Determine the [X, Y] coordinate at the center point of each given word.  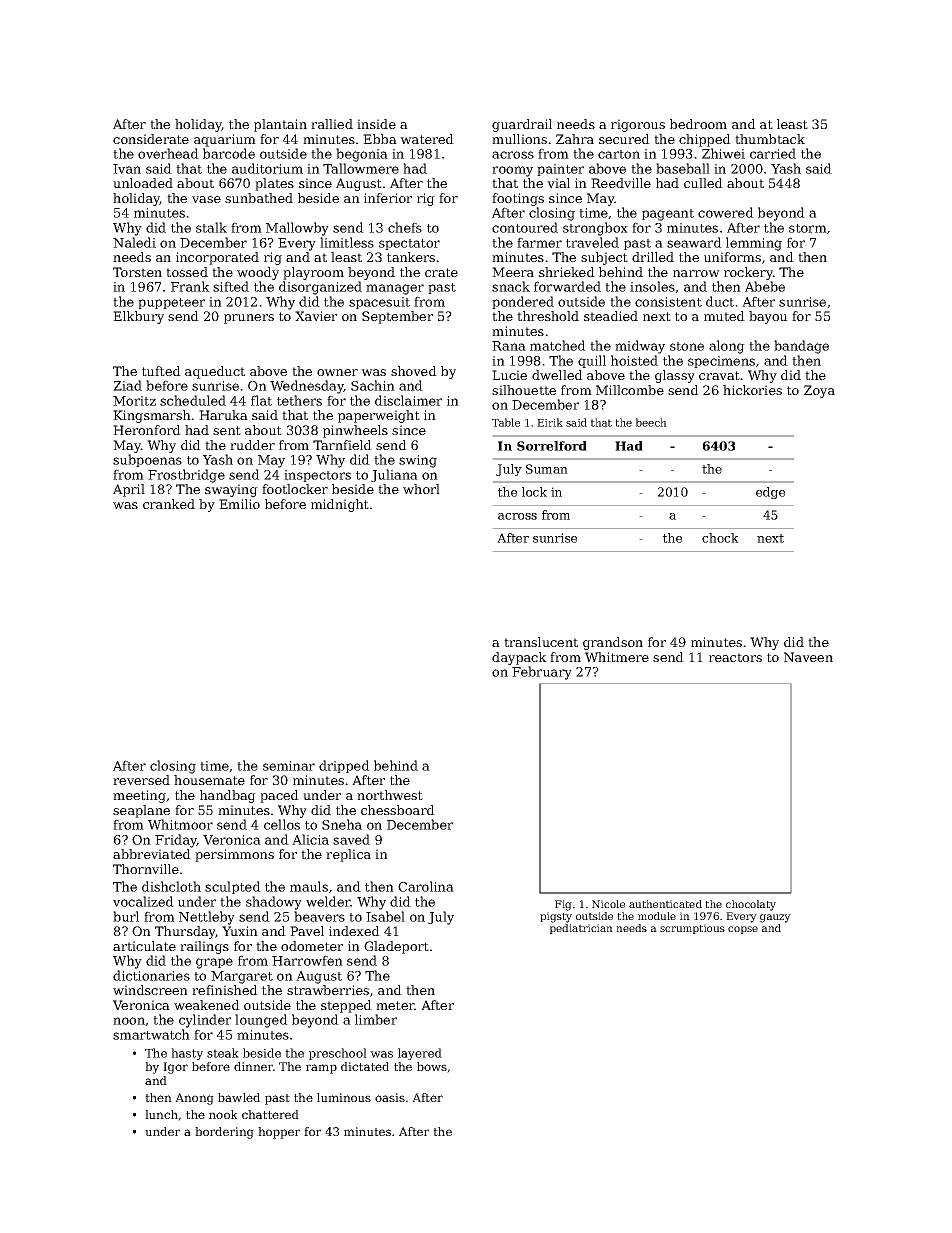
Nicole [608, 904]
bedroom [698, 124]
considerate [151, 139]
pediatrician [581, 929]
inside [376, 124]
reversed [141, 780]
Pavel [307, 931]
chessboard [398, 810]
